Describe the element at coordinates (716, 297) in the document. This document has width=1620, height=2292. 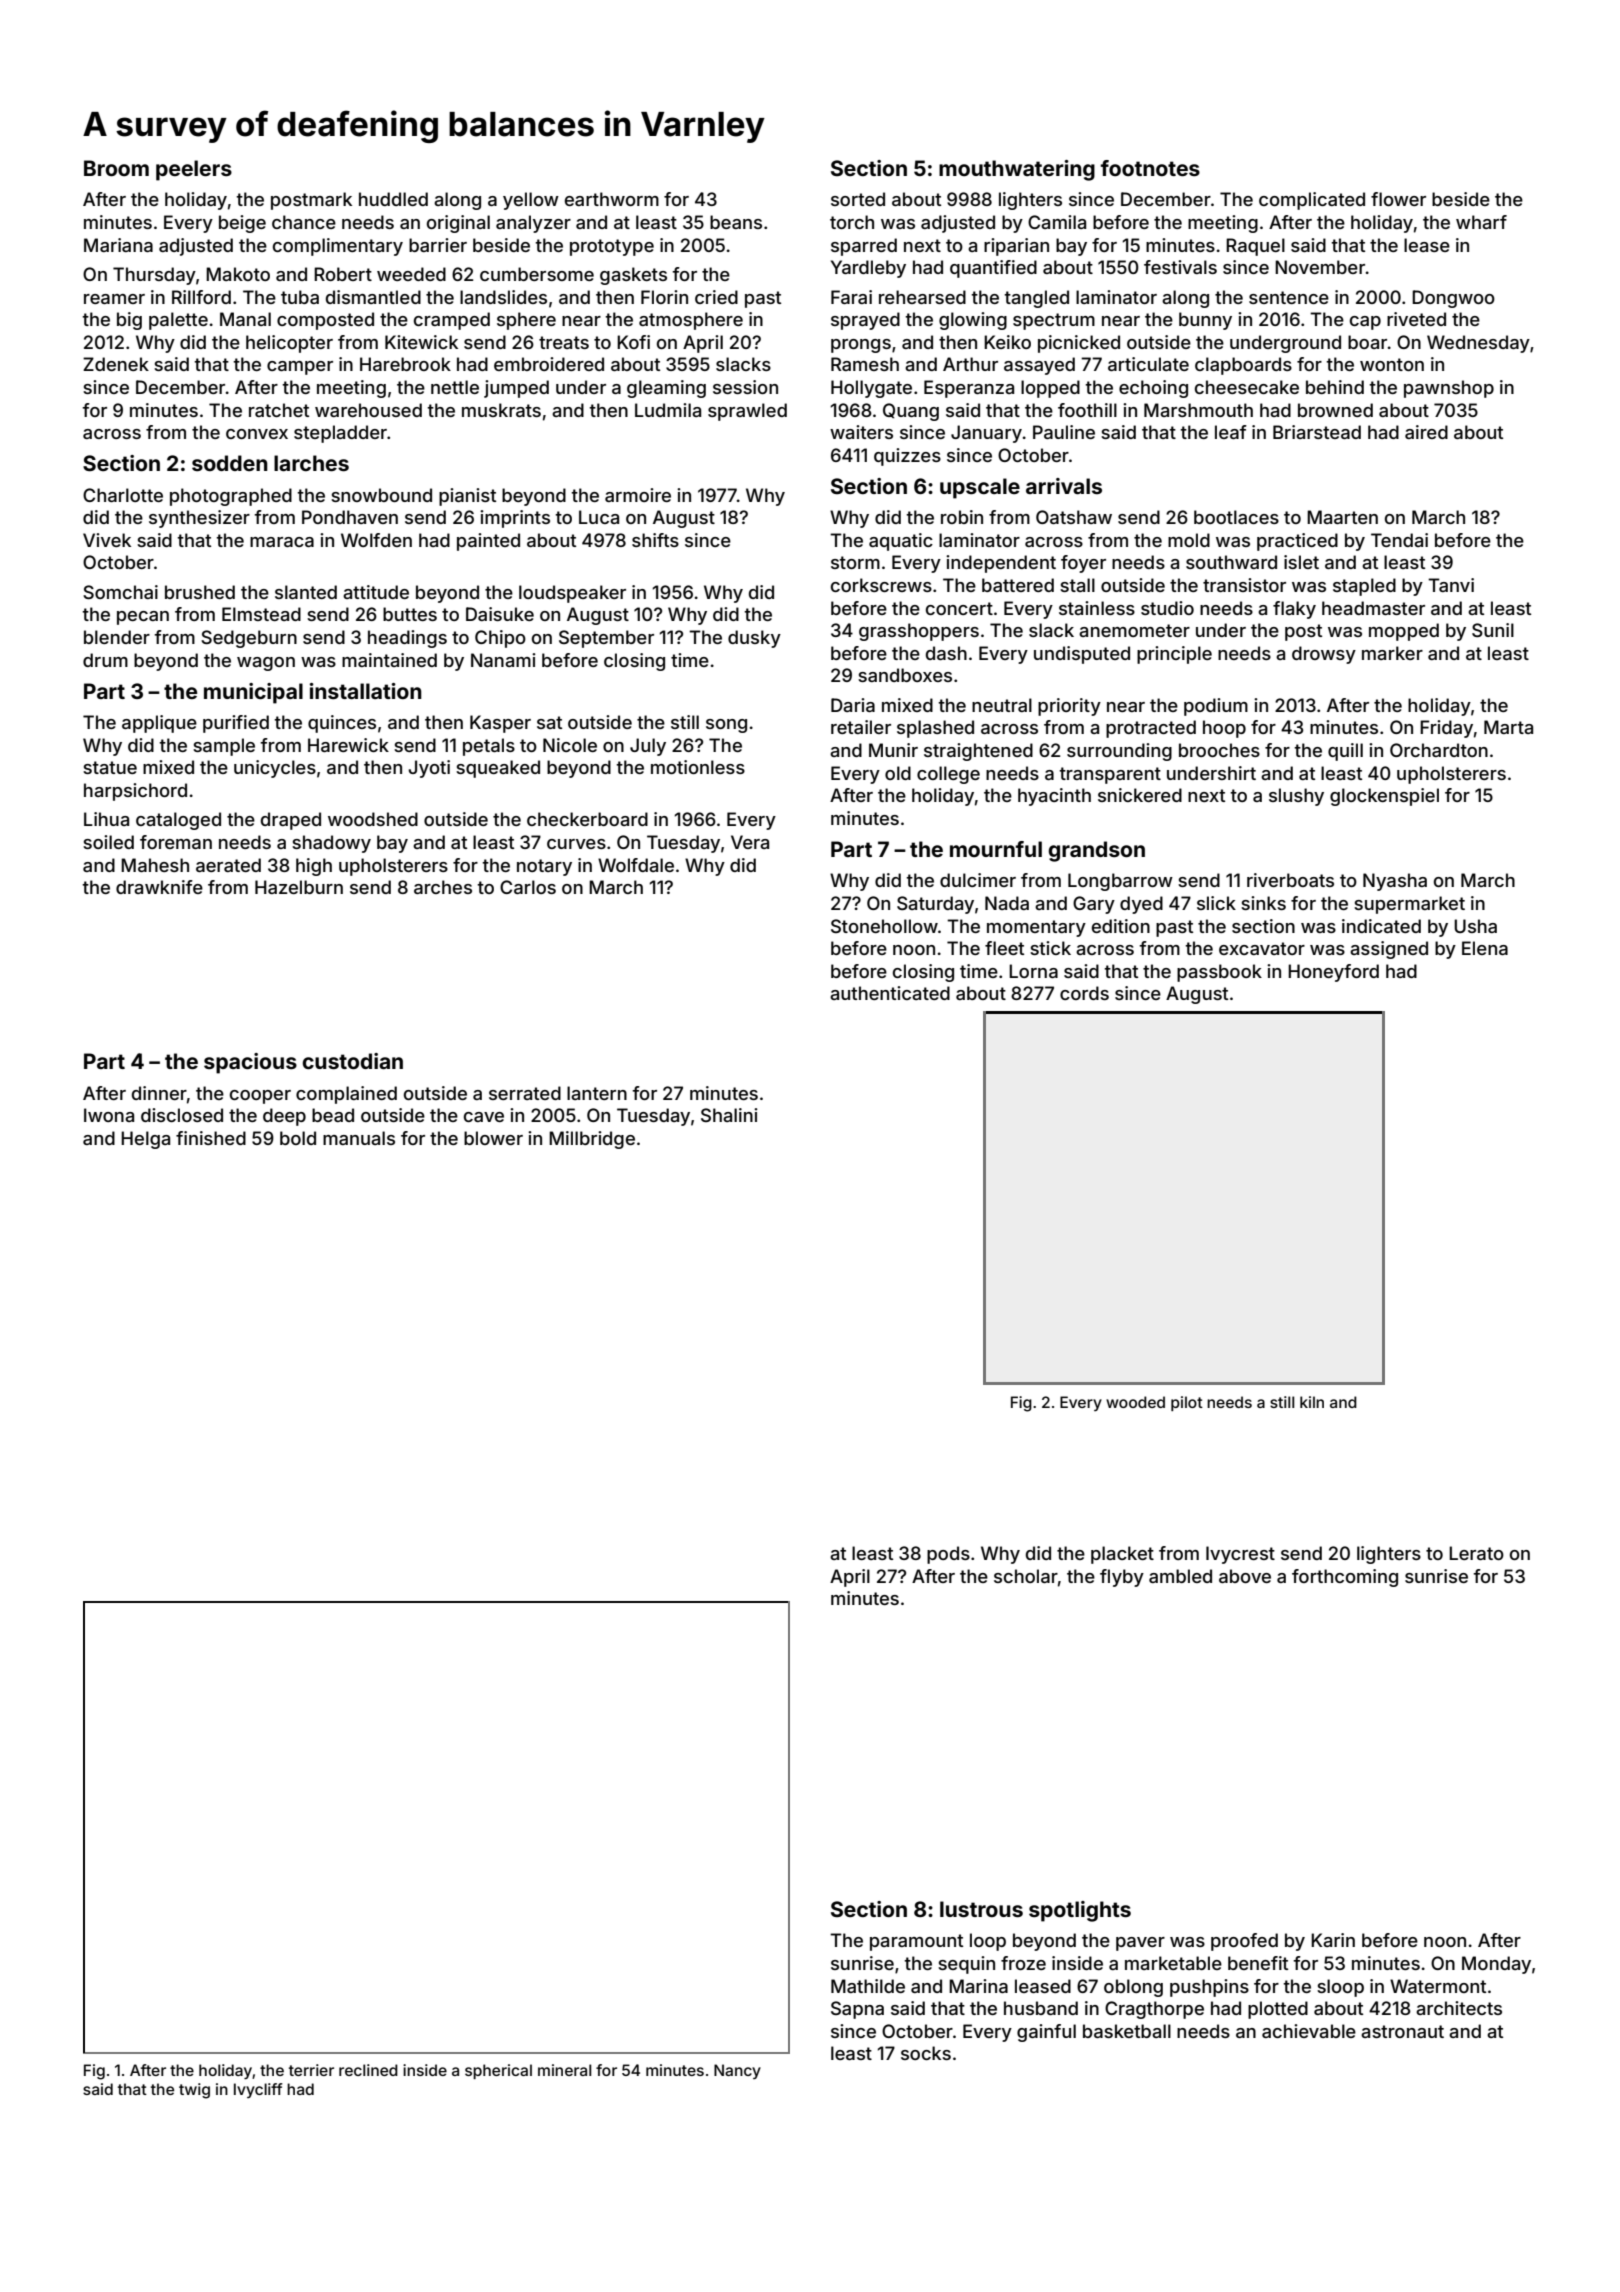
I see `cried` at that location.
